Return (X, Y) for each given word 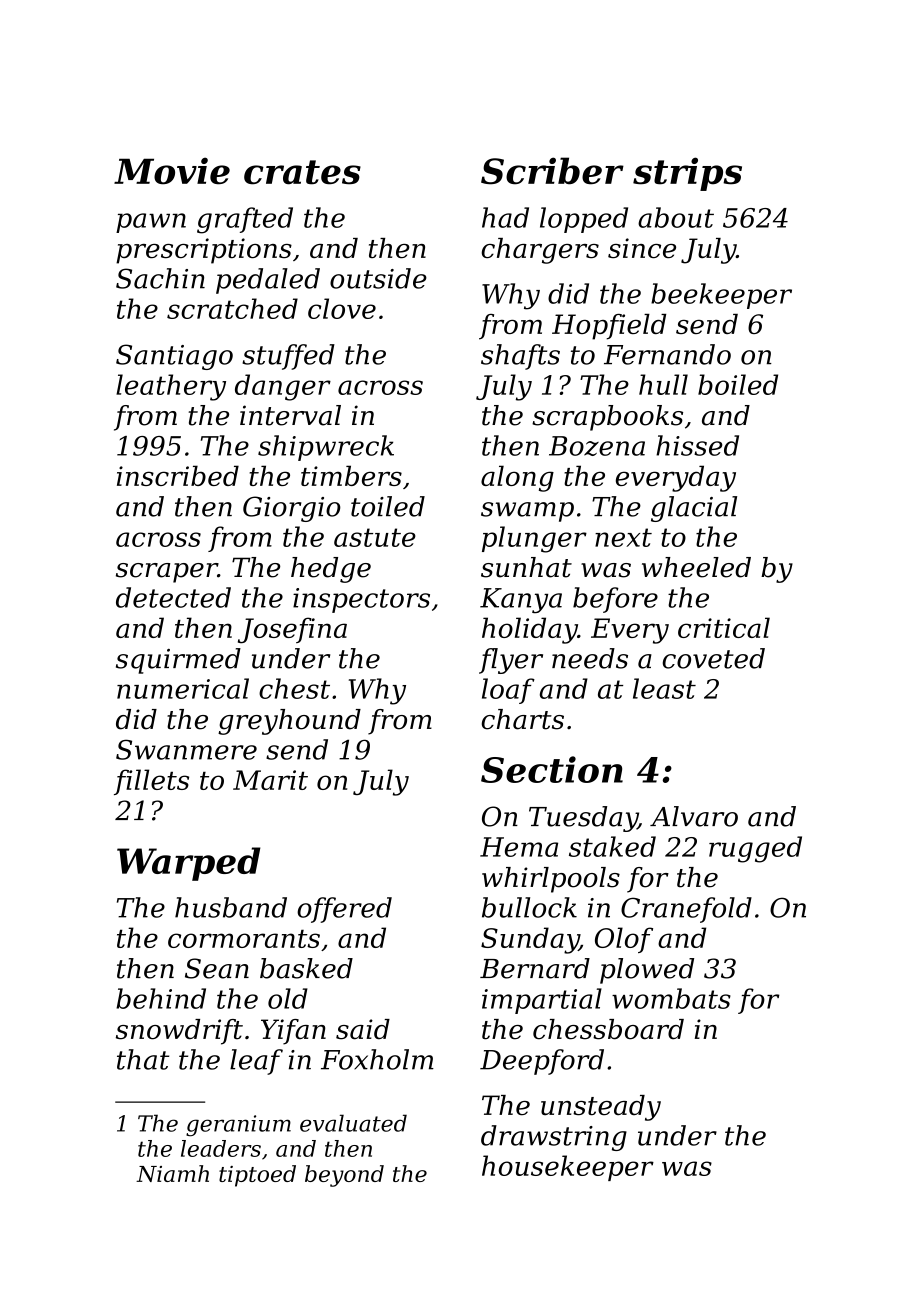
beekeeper (721, 296)
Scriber (552, 171)
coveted (713, 658)
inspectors (361, 600)
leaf (256, 1062)
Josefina (292, 630)
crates (302, 172)
